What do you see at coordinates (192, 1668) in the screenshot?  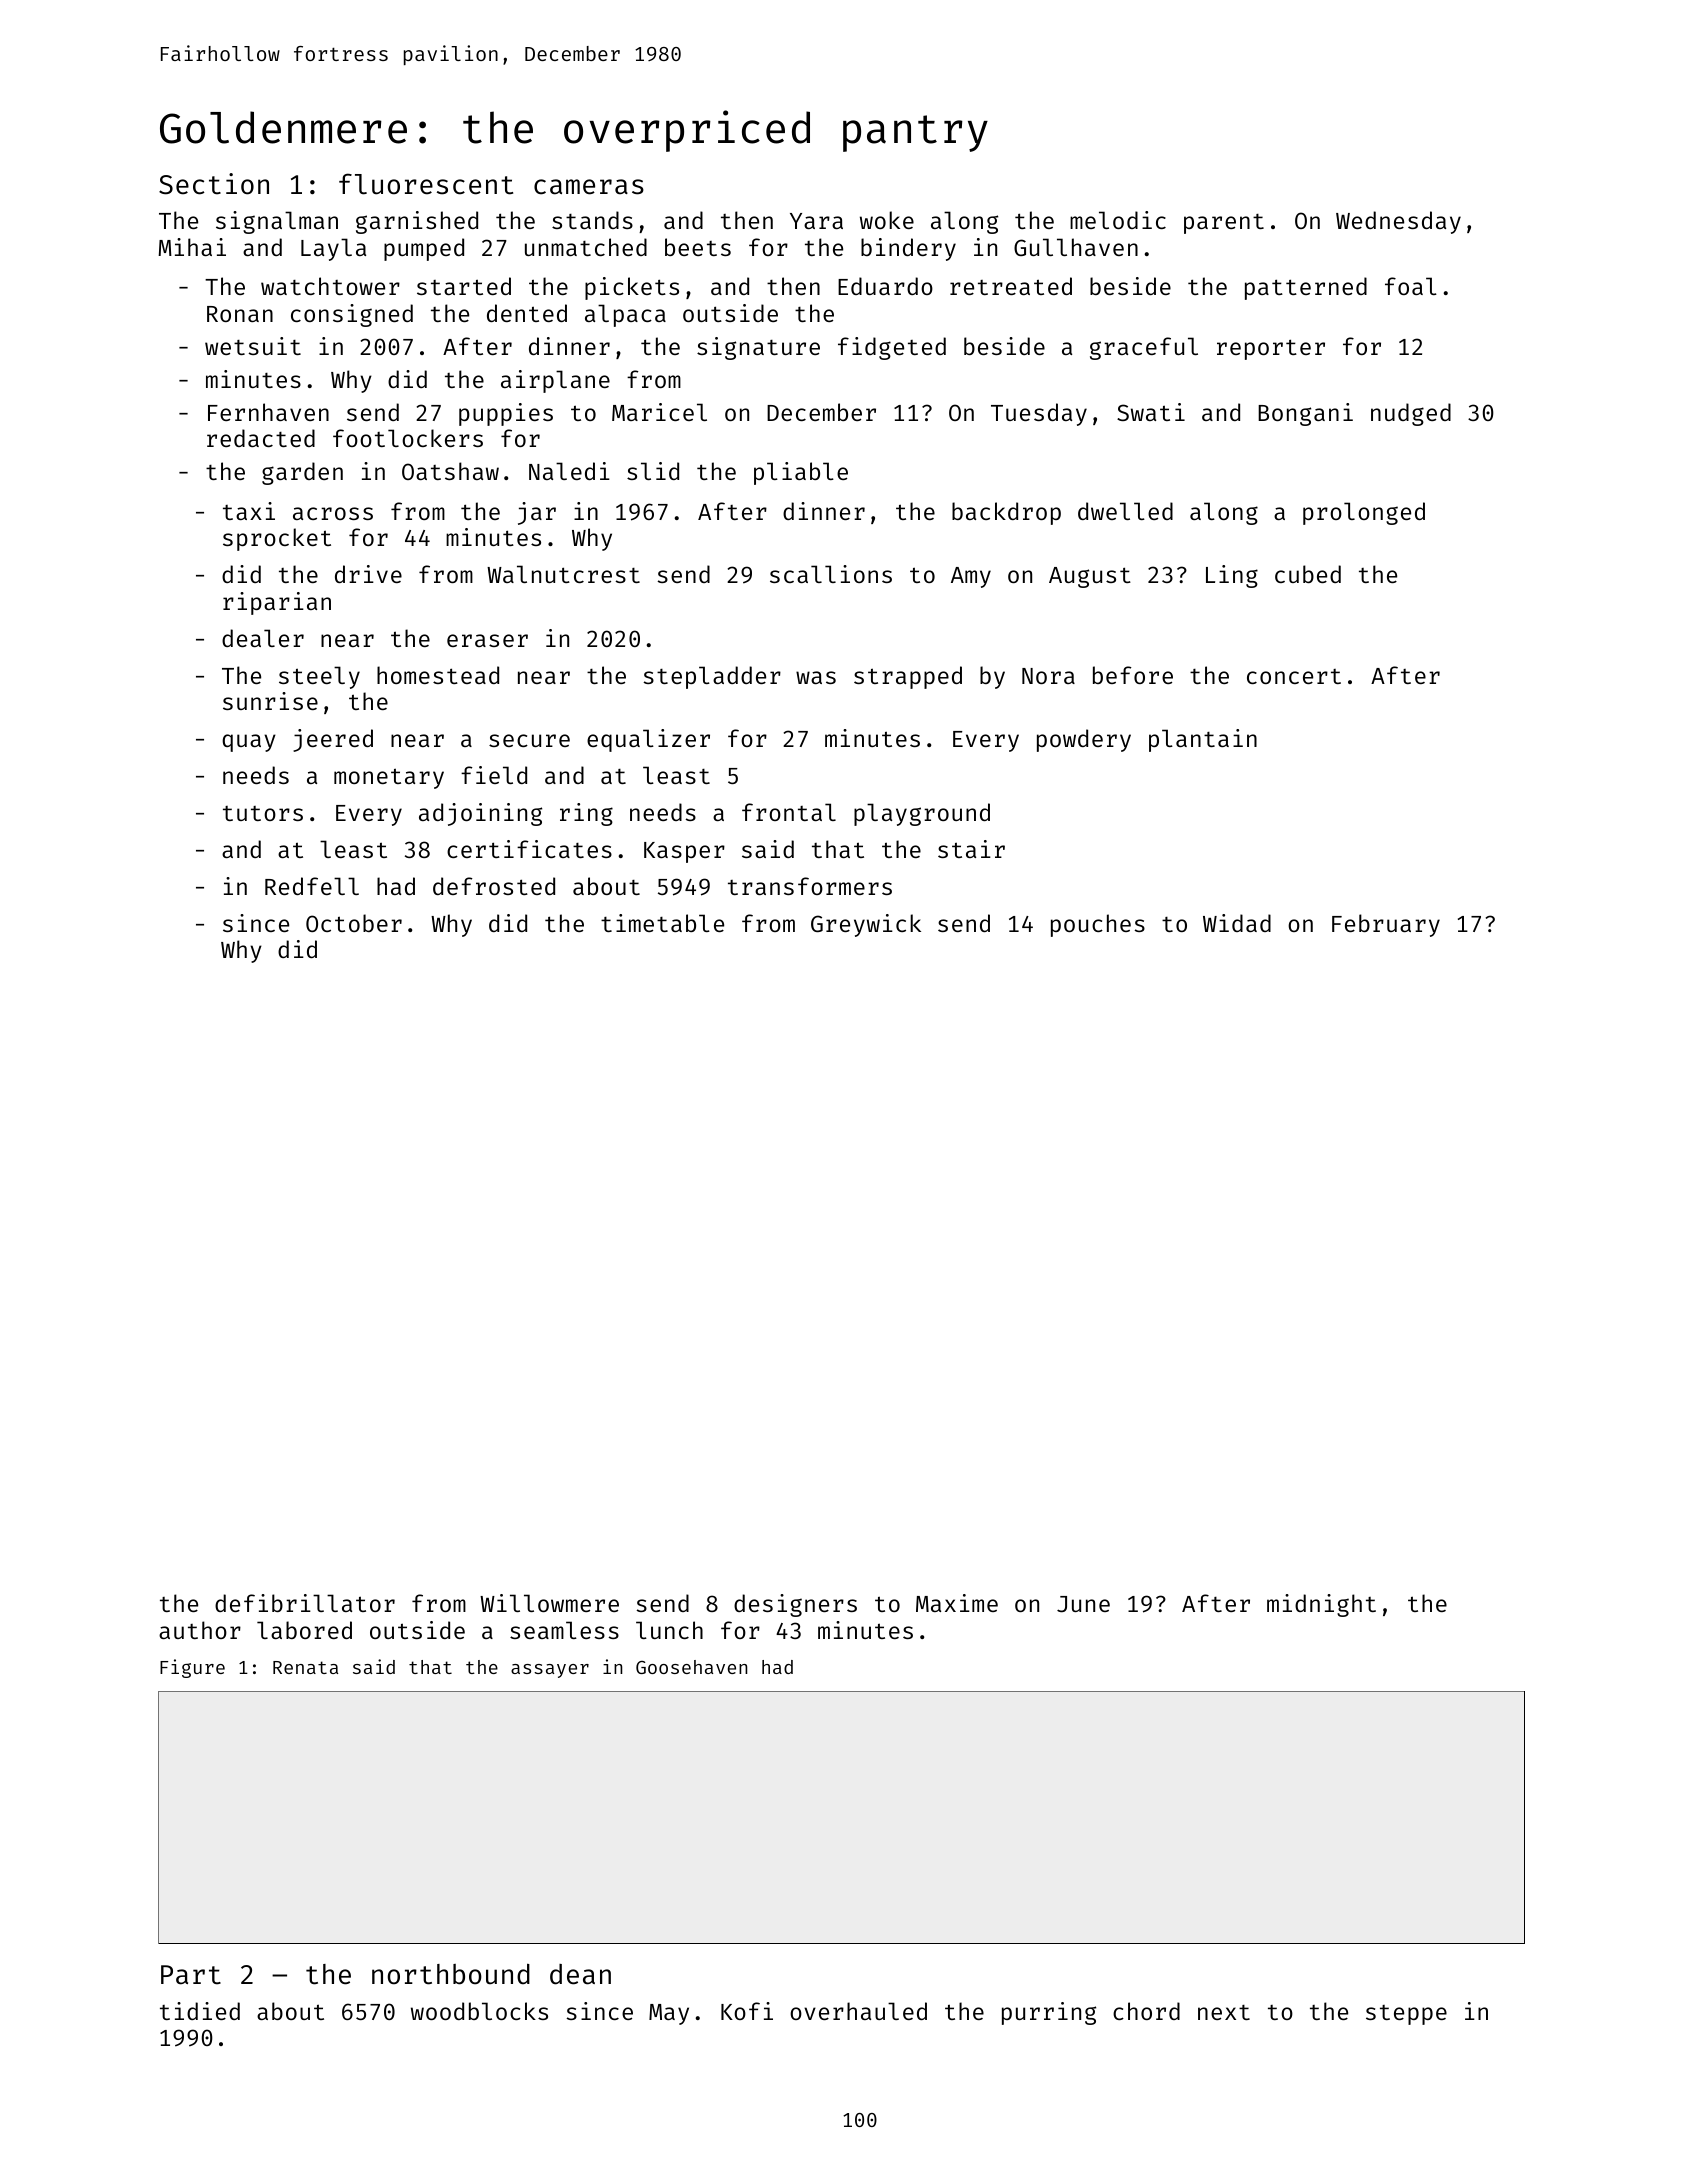 I see `Figure` at bounding box center [192, 1668].
